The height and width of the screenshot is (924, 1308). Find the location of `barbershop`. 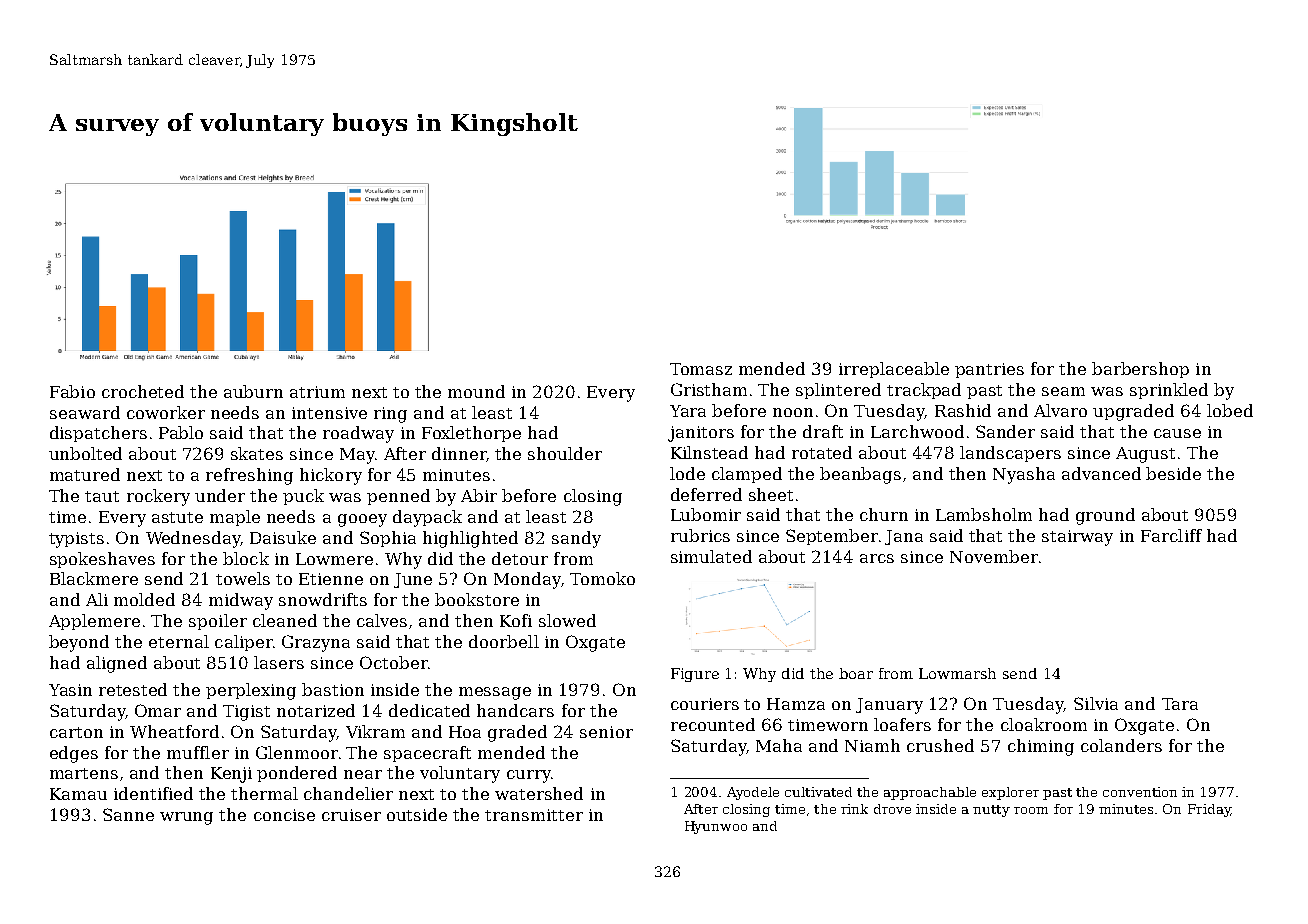

barbershop is located at coordinates (1140, 370).
